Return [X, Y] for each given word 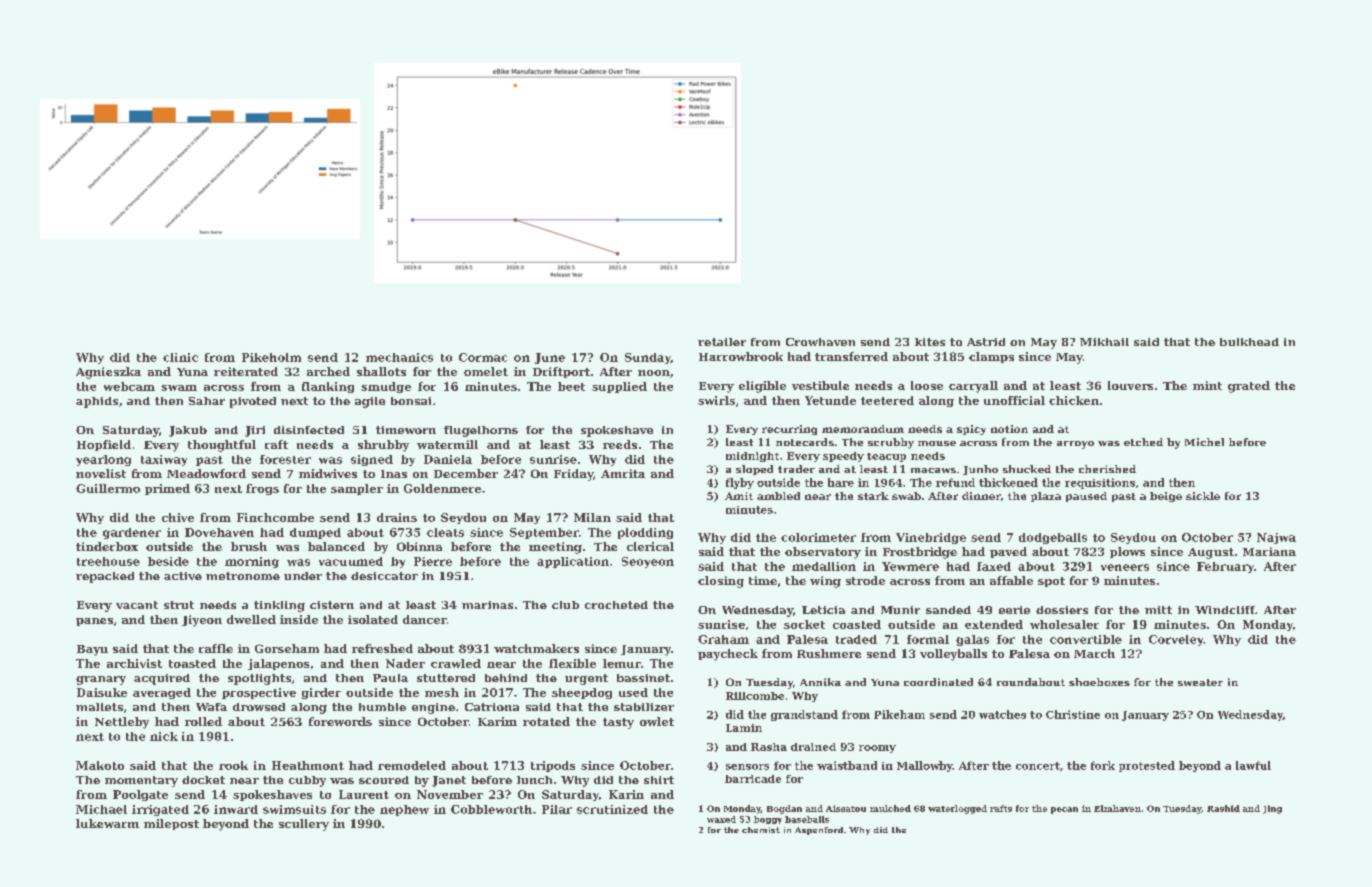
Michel [1204, 442]
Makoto [100, 765]
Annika [820, 682]
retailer [722, 342]
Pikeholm [271, 357]
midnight [752, 457]
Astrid [986, 342]
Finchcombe [275, 517]
